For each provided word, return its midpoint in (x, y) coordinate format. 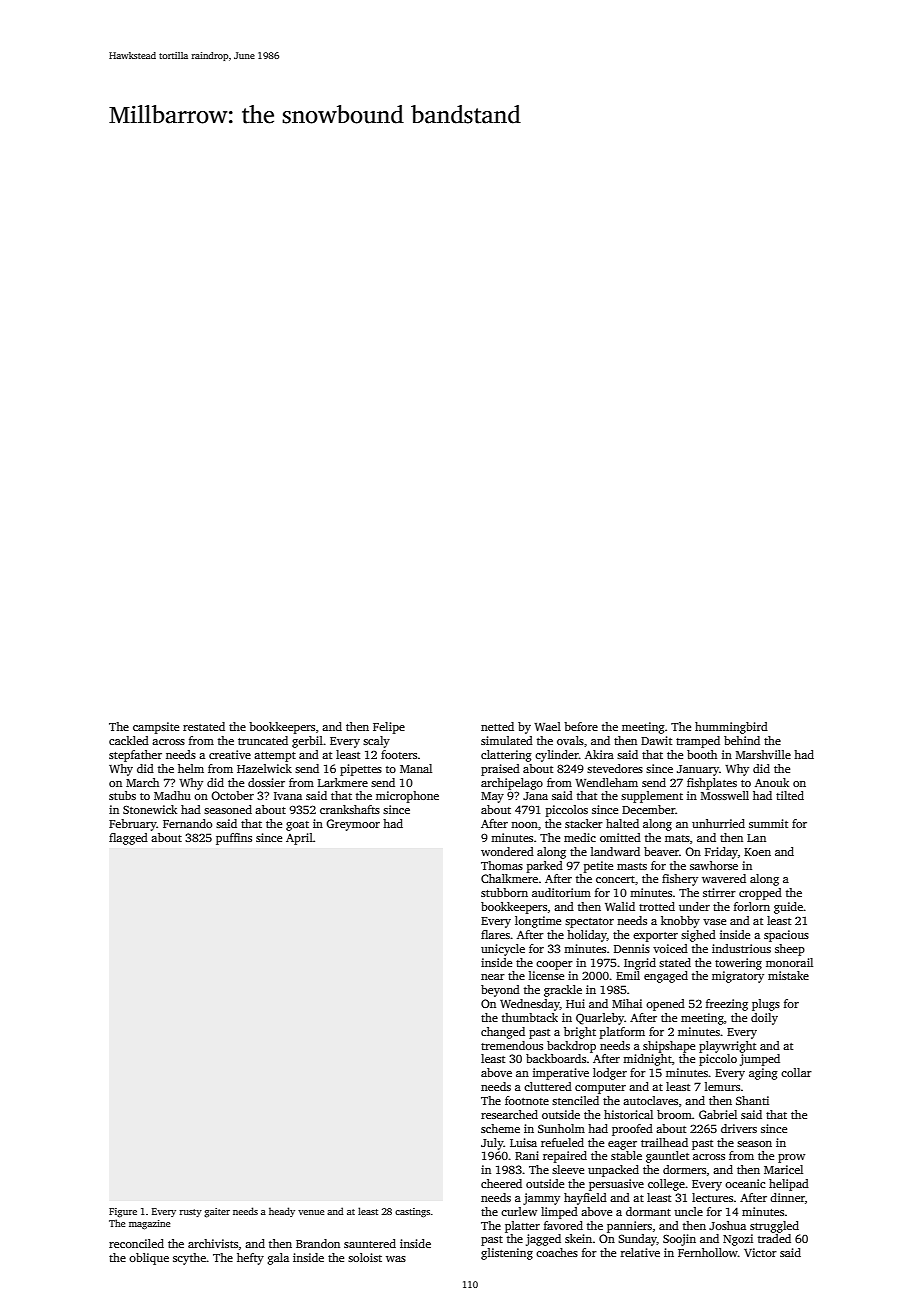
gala (278, 1259)
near (493, 977)
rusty (191, 1213)
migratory (738, 977)
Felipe (389, 728)
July (492, 1144)
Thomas (502, 865)
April (299, 839)
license (546, 975)
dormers (684, 1169)
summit (768, 823)
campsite (156, 728)
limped (559, 1213)
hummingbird (731, 728)
